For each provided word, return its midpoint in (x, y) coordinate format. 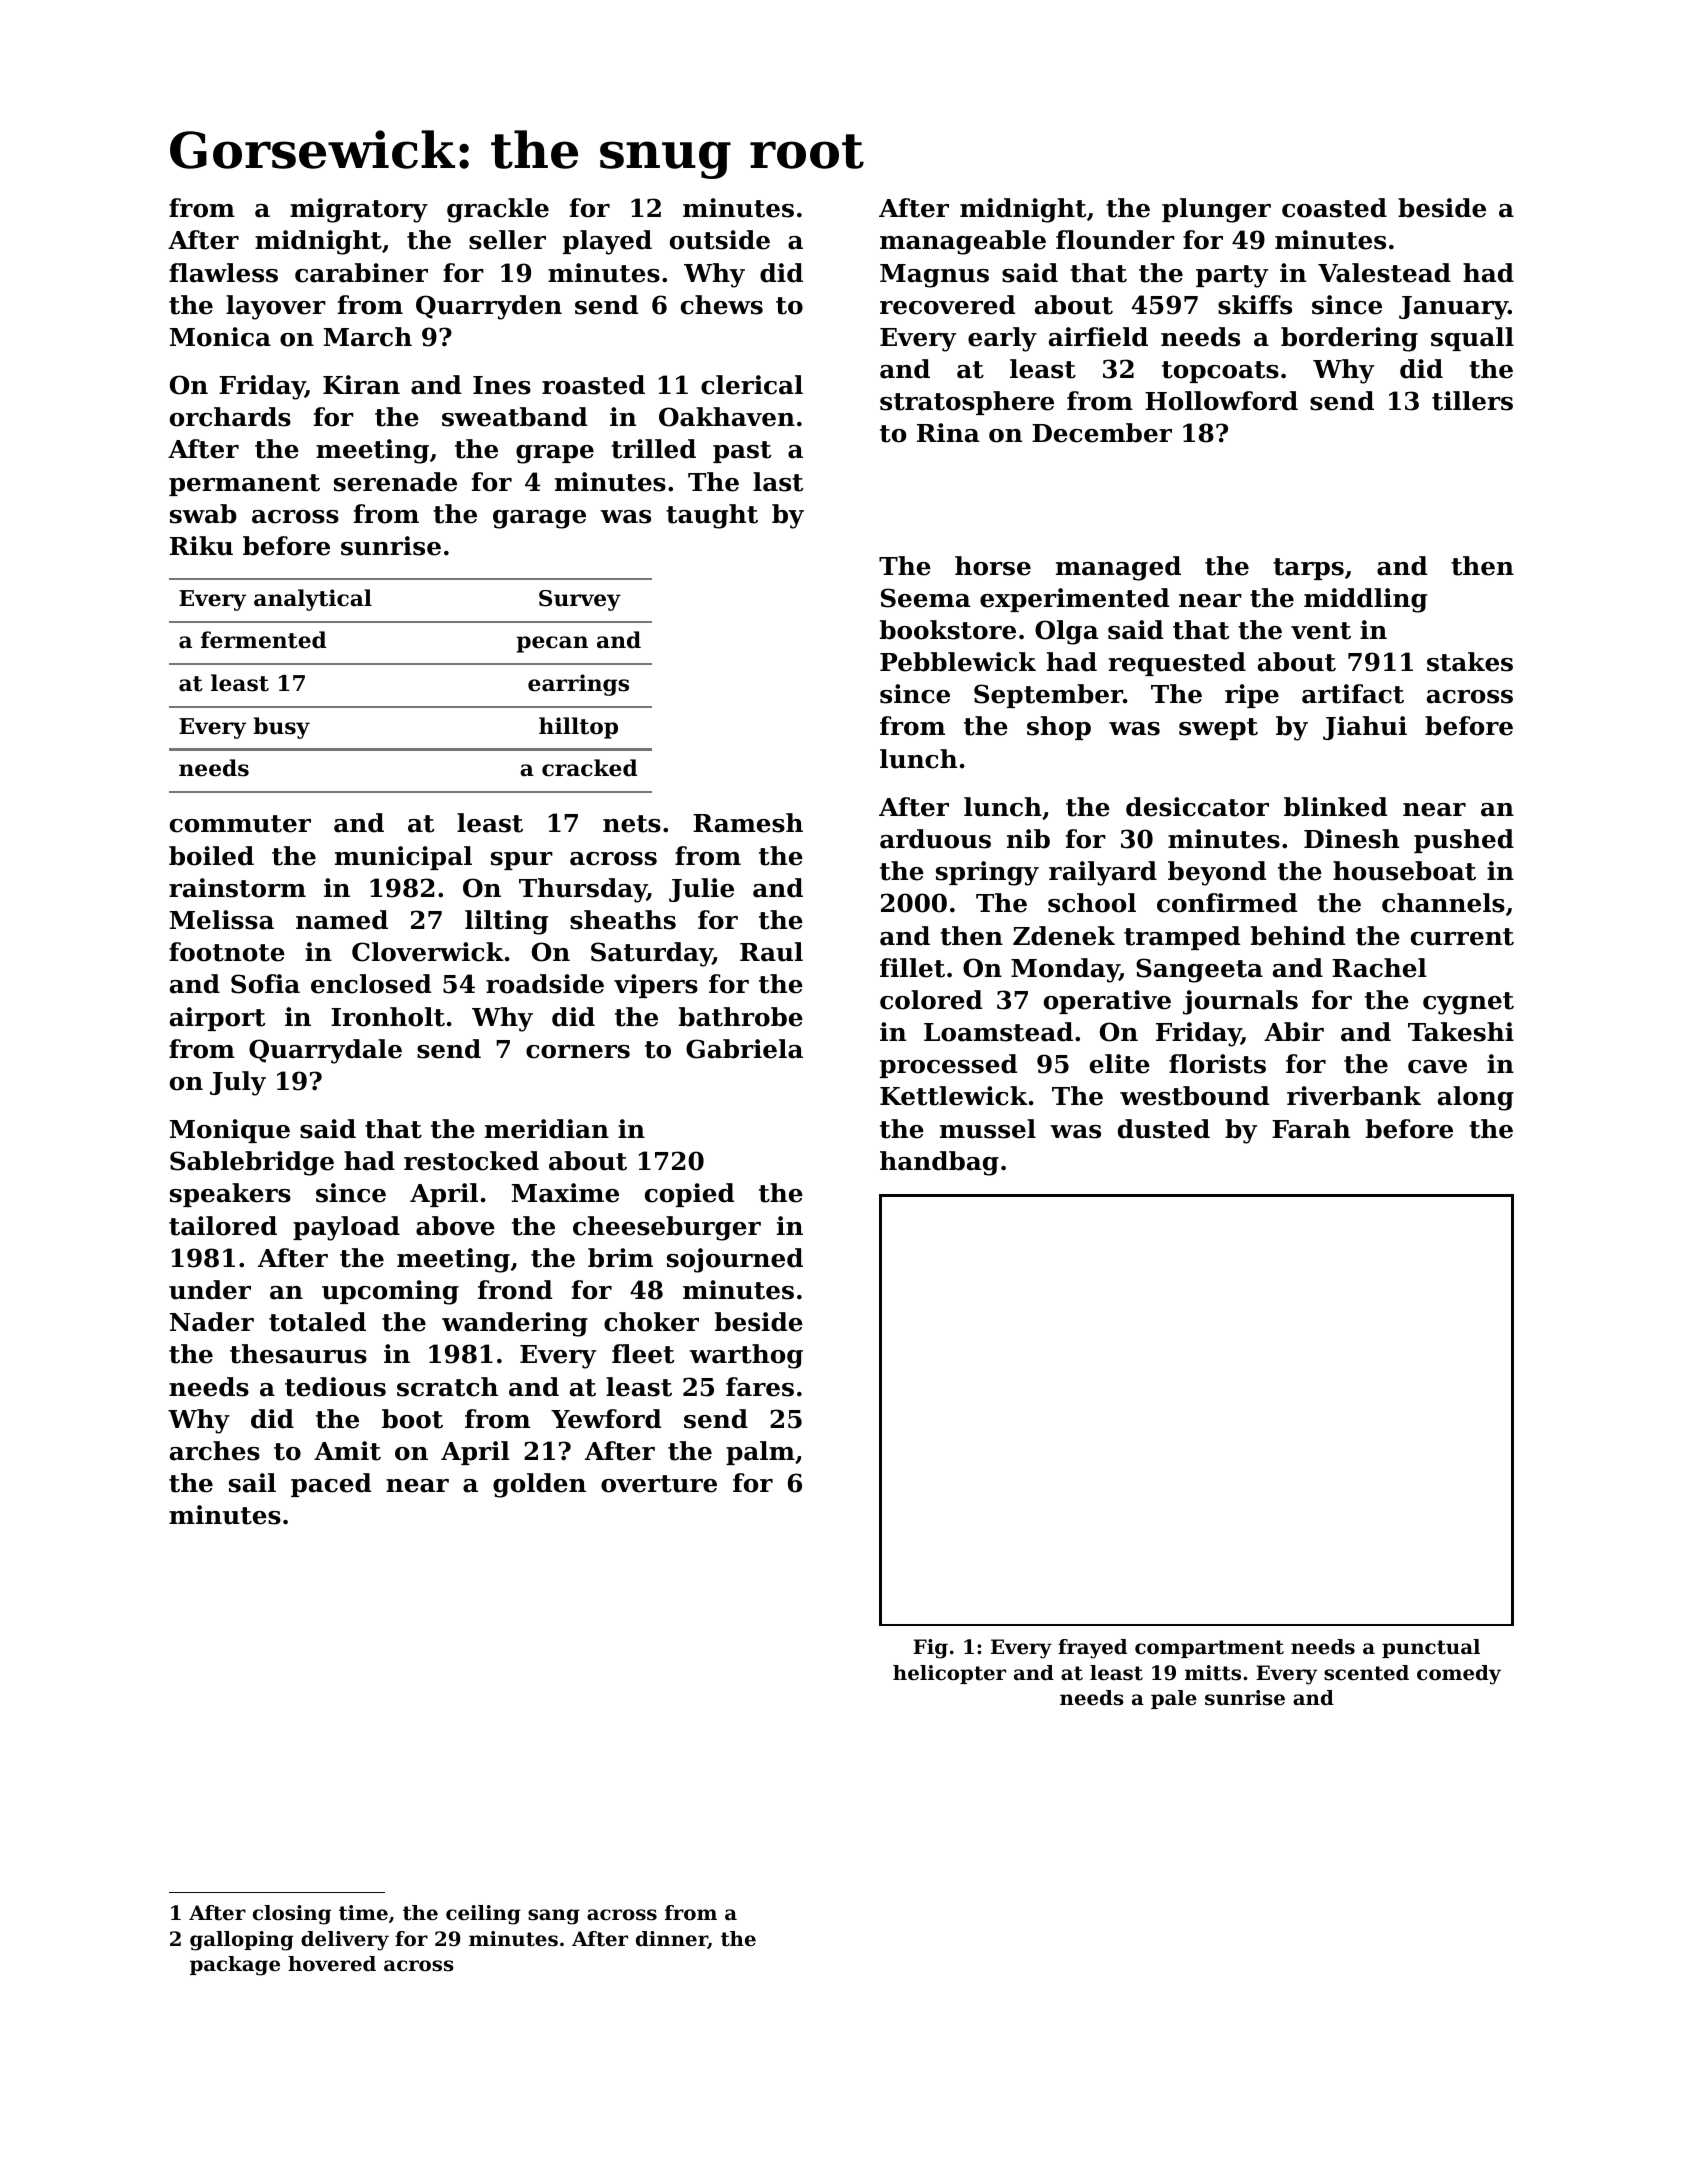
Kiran (361, 385)
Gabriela (744, 1049)
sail (252, 1483)
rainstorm (237, 888)
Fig (930, 1649)
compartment (1209, 1649)
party (1232, 276)
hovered (332, 1964)
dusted (1164, 1129)
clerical (752, 385)
